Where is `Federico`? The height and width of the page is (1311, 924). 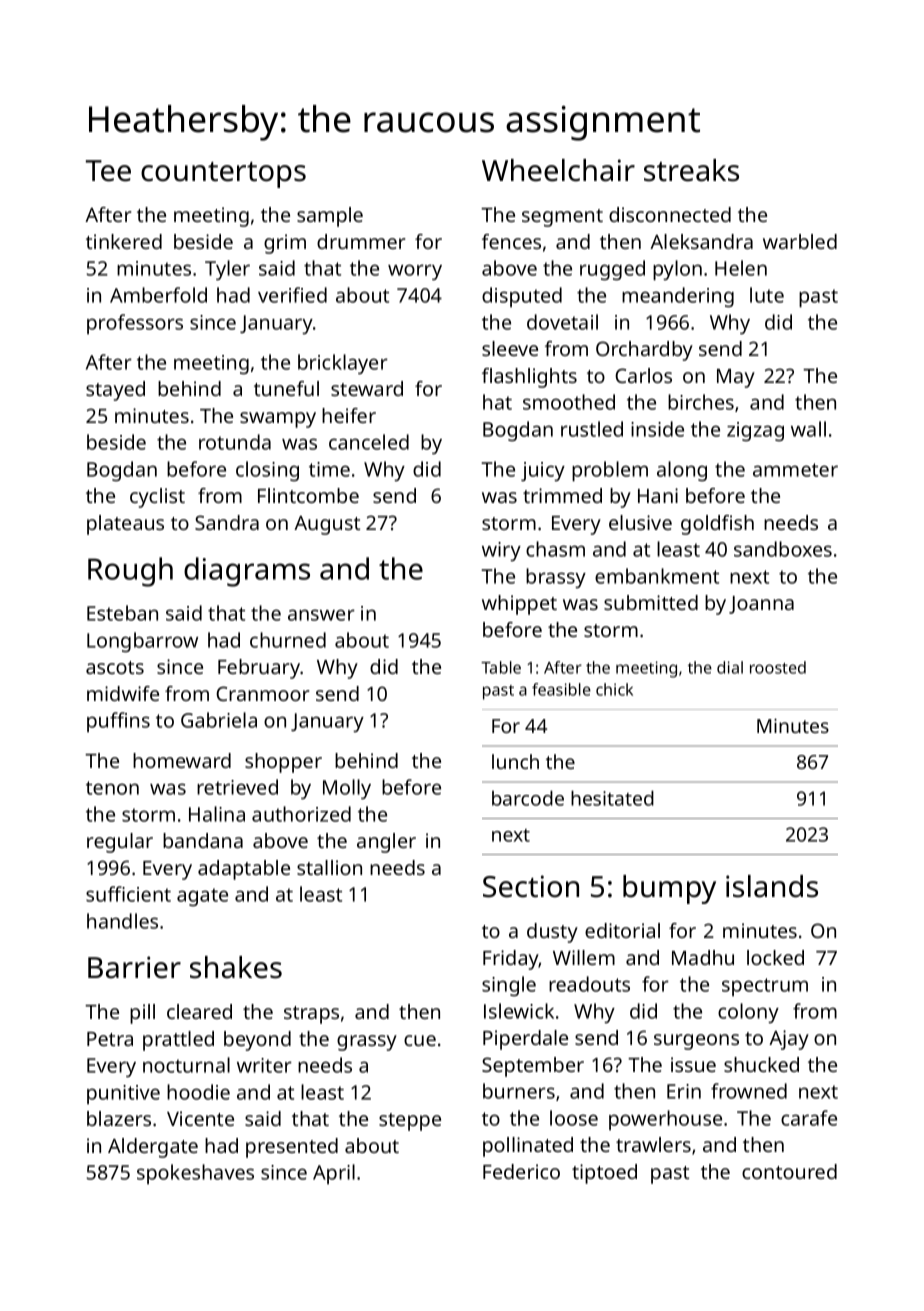
Federico is located at coordinates (521, 1171).
